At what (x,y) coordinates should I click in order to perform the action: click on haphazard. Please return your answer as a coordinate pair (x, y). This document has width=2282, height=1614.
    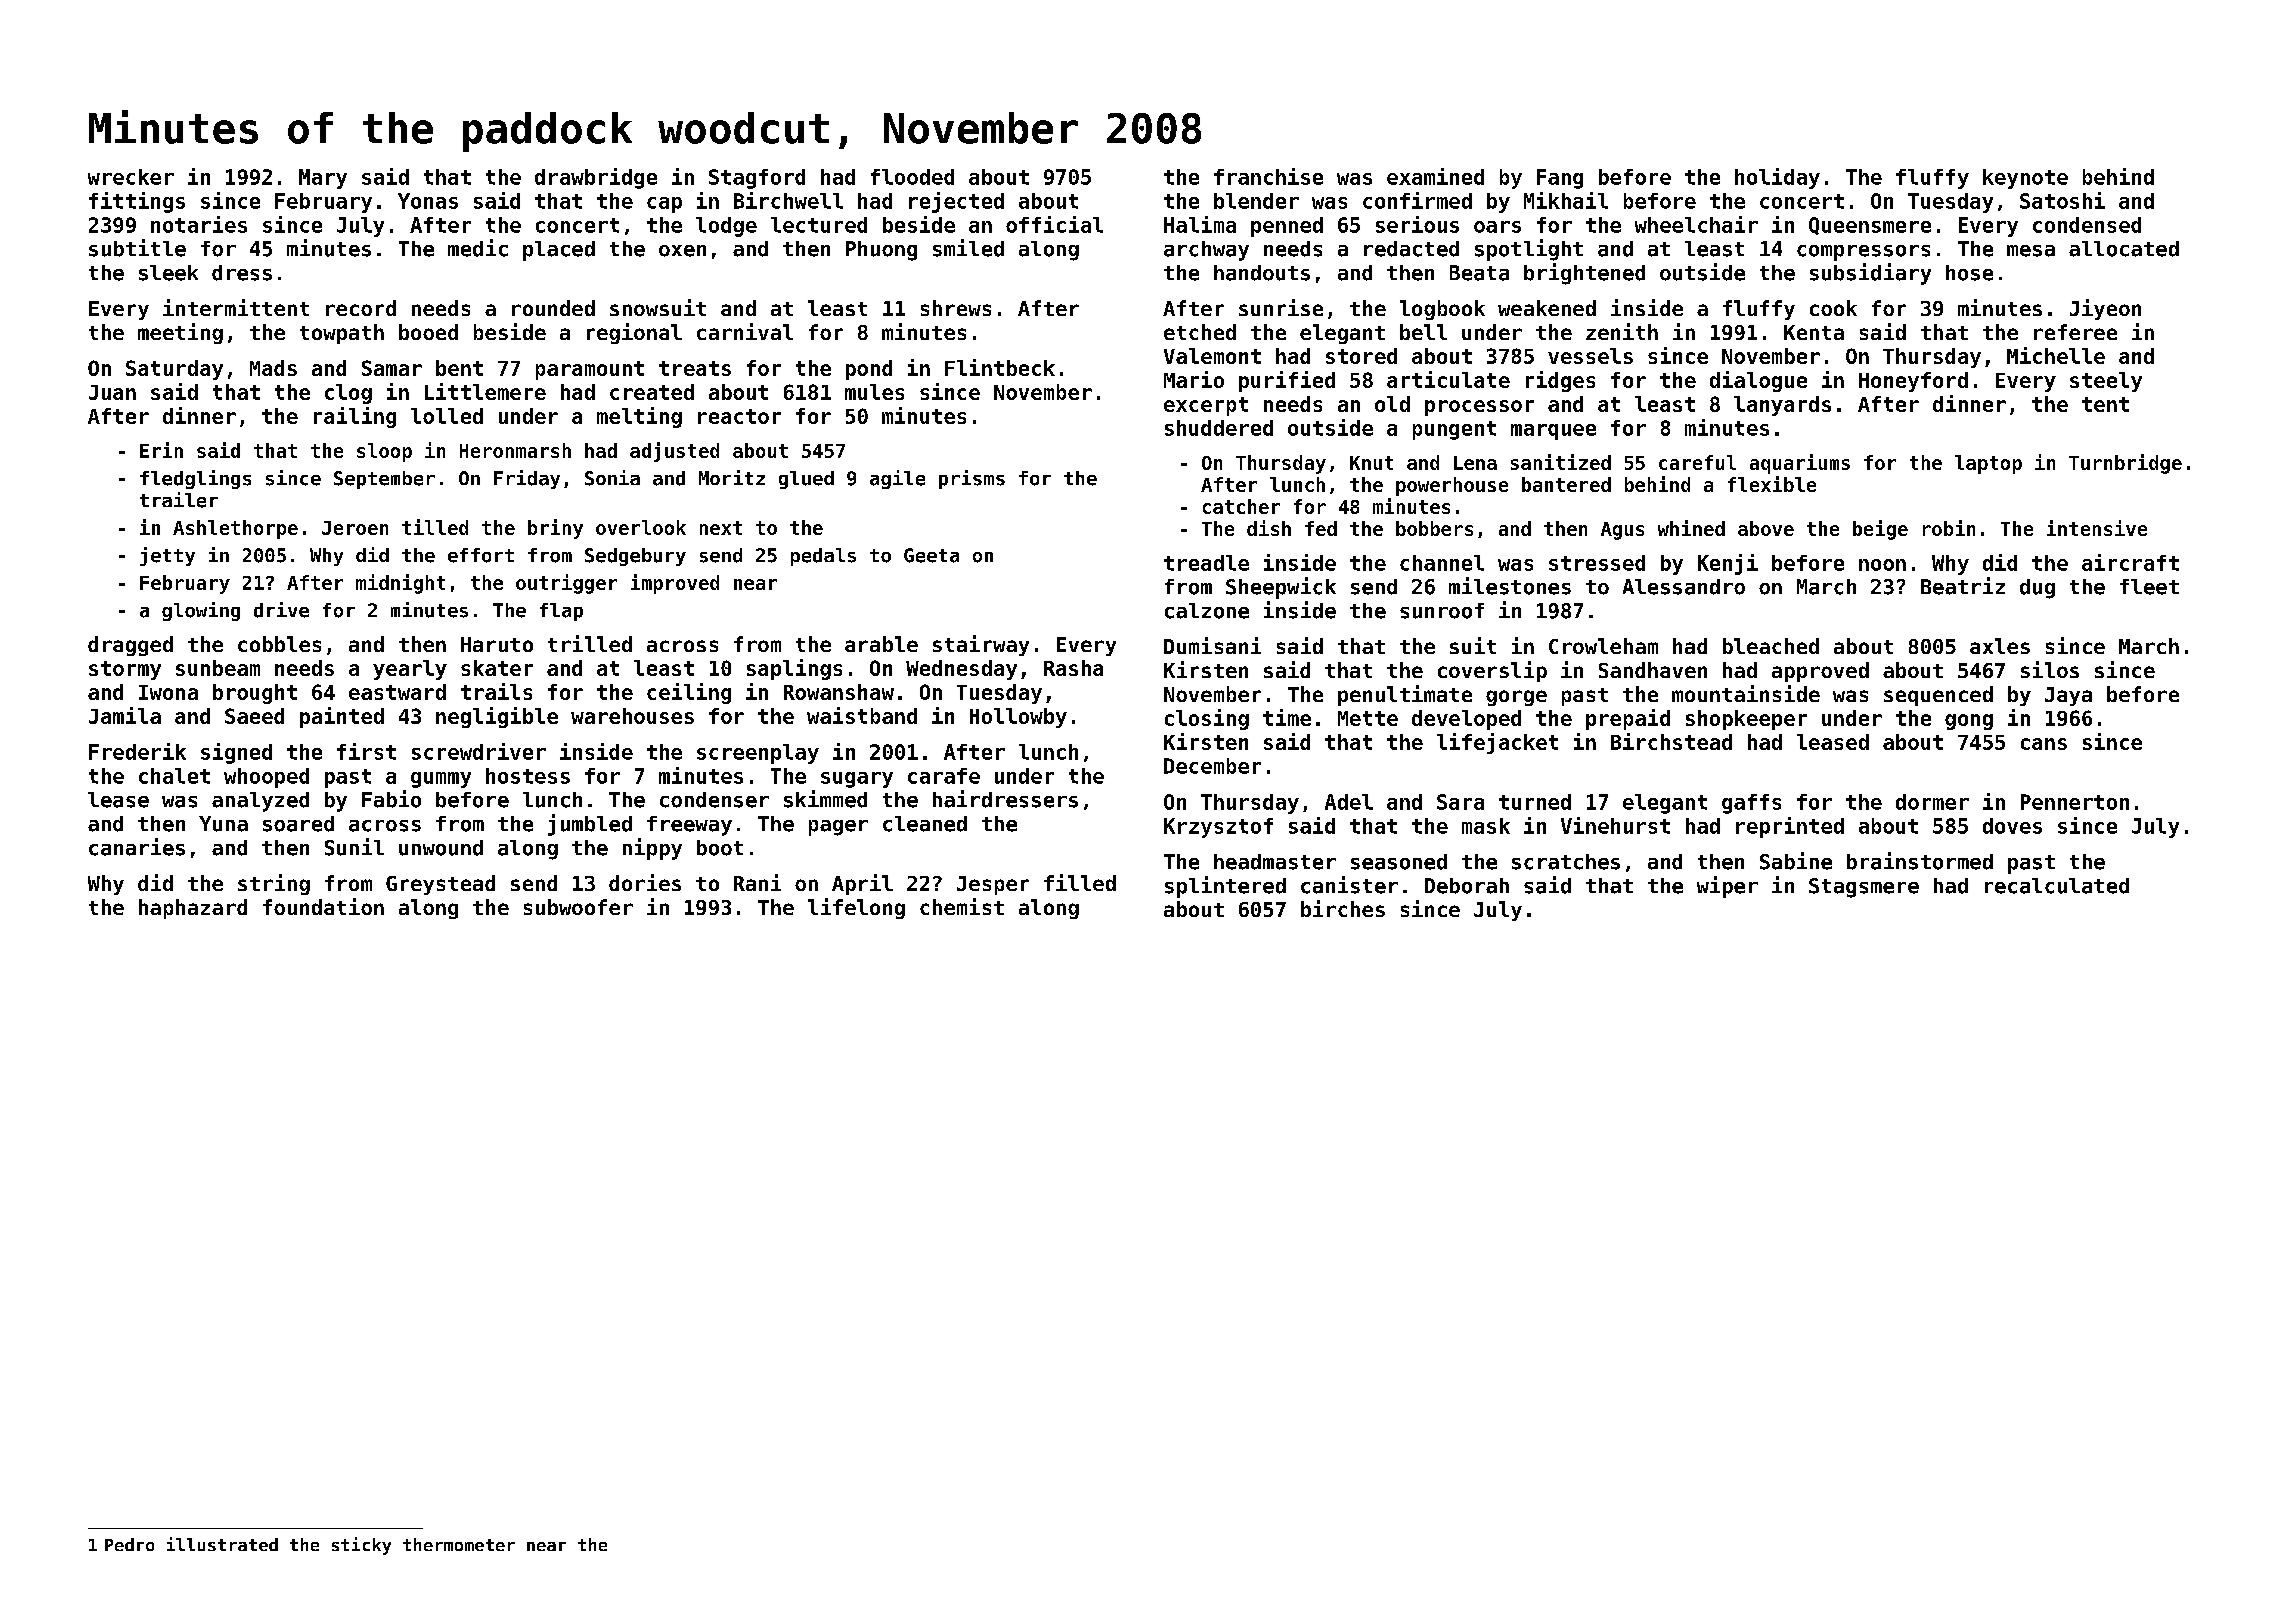
    Looking at the image, I should click on (193, 909).
